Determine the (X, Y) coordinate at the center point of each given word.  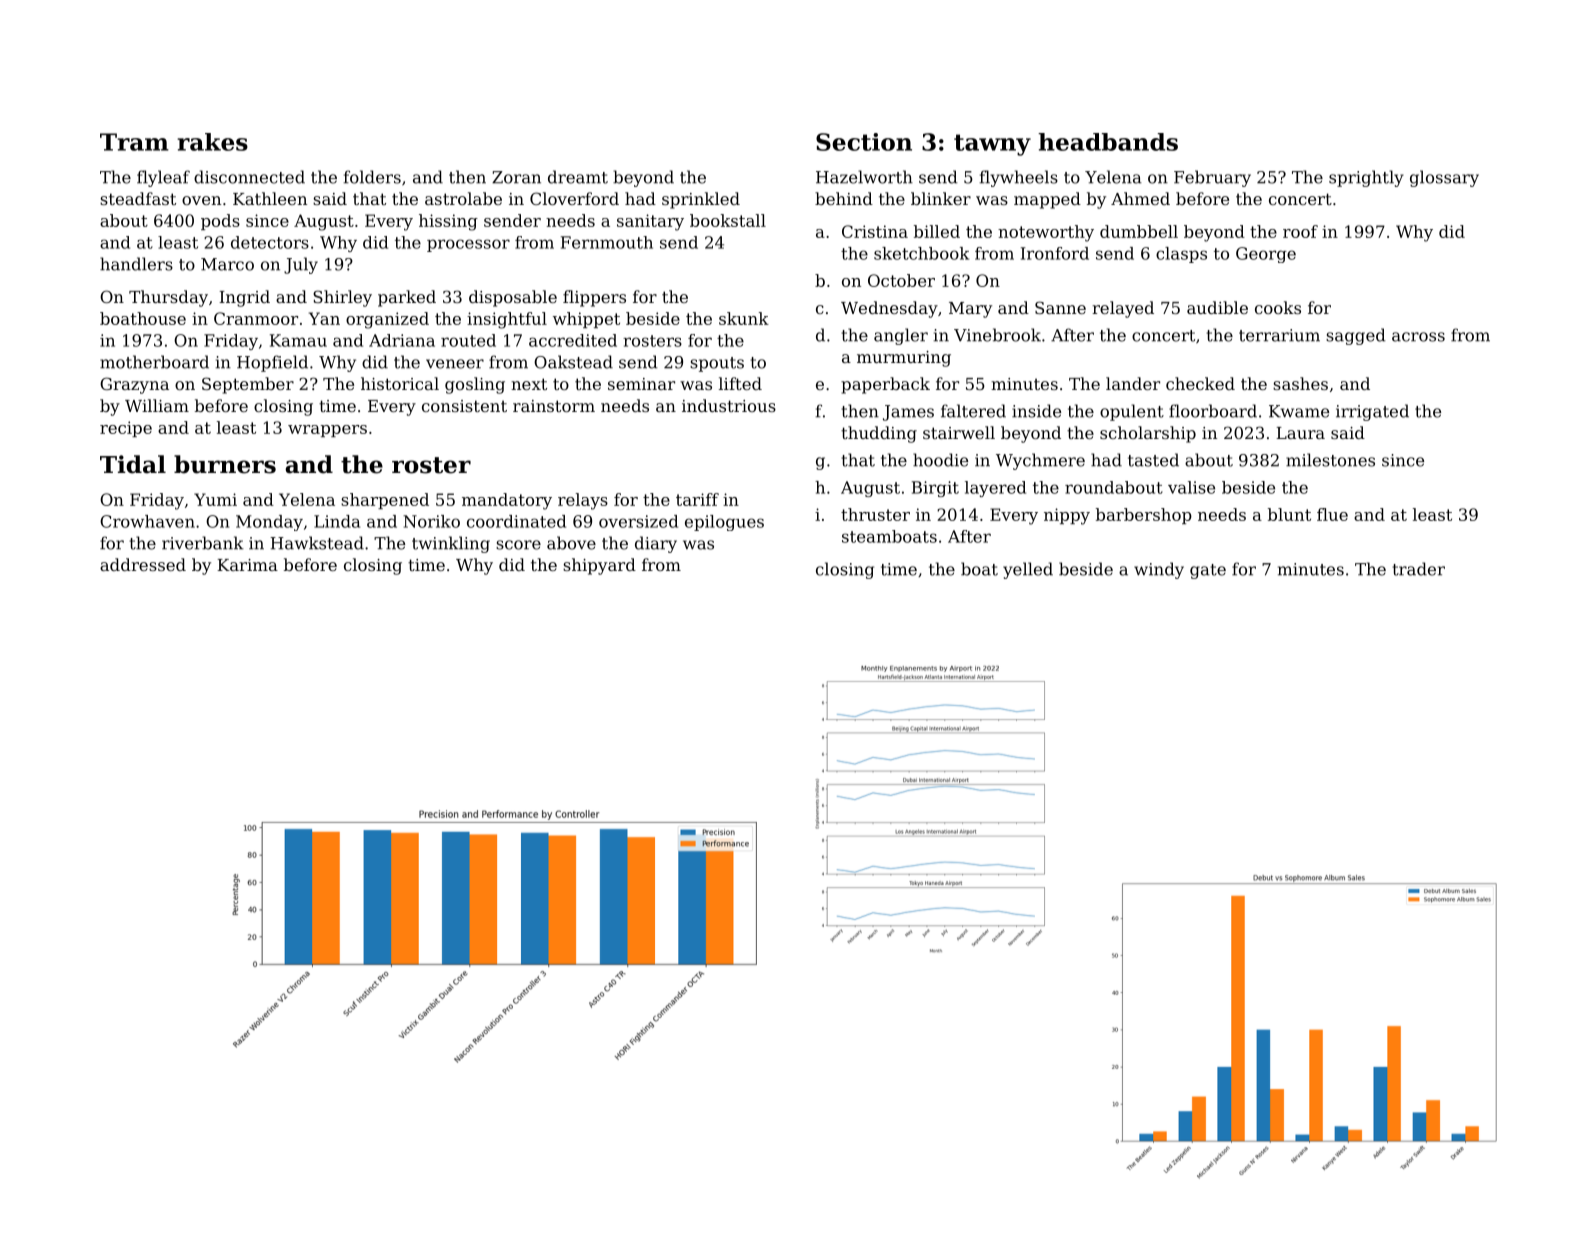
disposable (513, 298)
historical (400, 383)
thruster (875, 514)
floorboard (1213, 411)
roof (1300, 231)
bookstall (728, 220)
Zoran (516, 177)
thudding (879, 434)
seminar (641, 384)
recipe (126, 429)
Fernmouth (607, 242)
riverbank (203, 543)
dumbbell (1139, 231)
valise (1191, 487)
